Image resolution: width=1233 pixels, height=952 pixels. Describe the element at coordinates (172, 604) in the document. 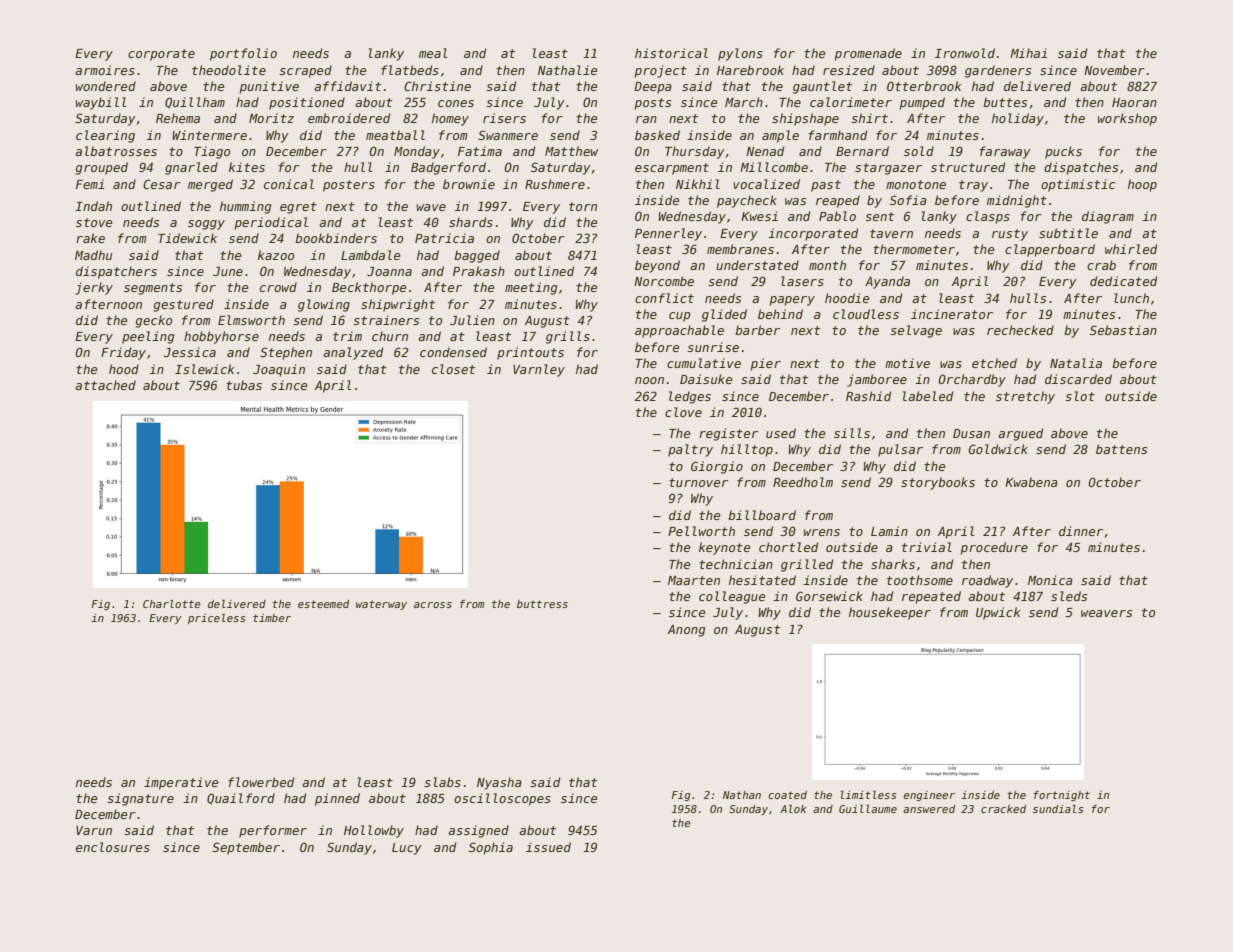

I see `Charlotte` at that location.
